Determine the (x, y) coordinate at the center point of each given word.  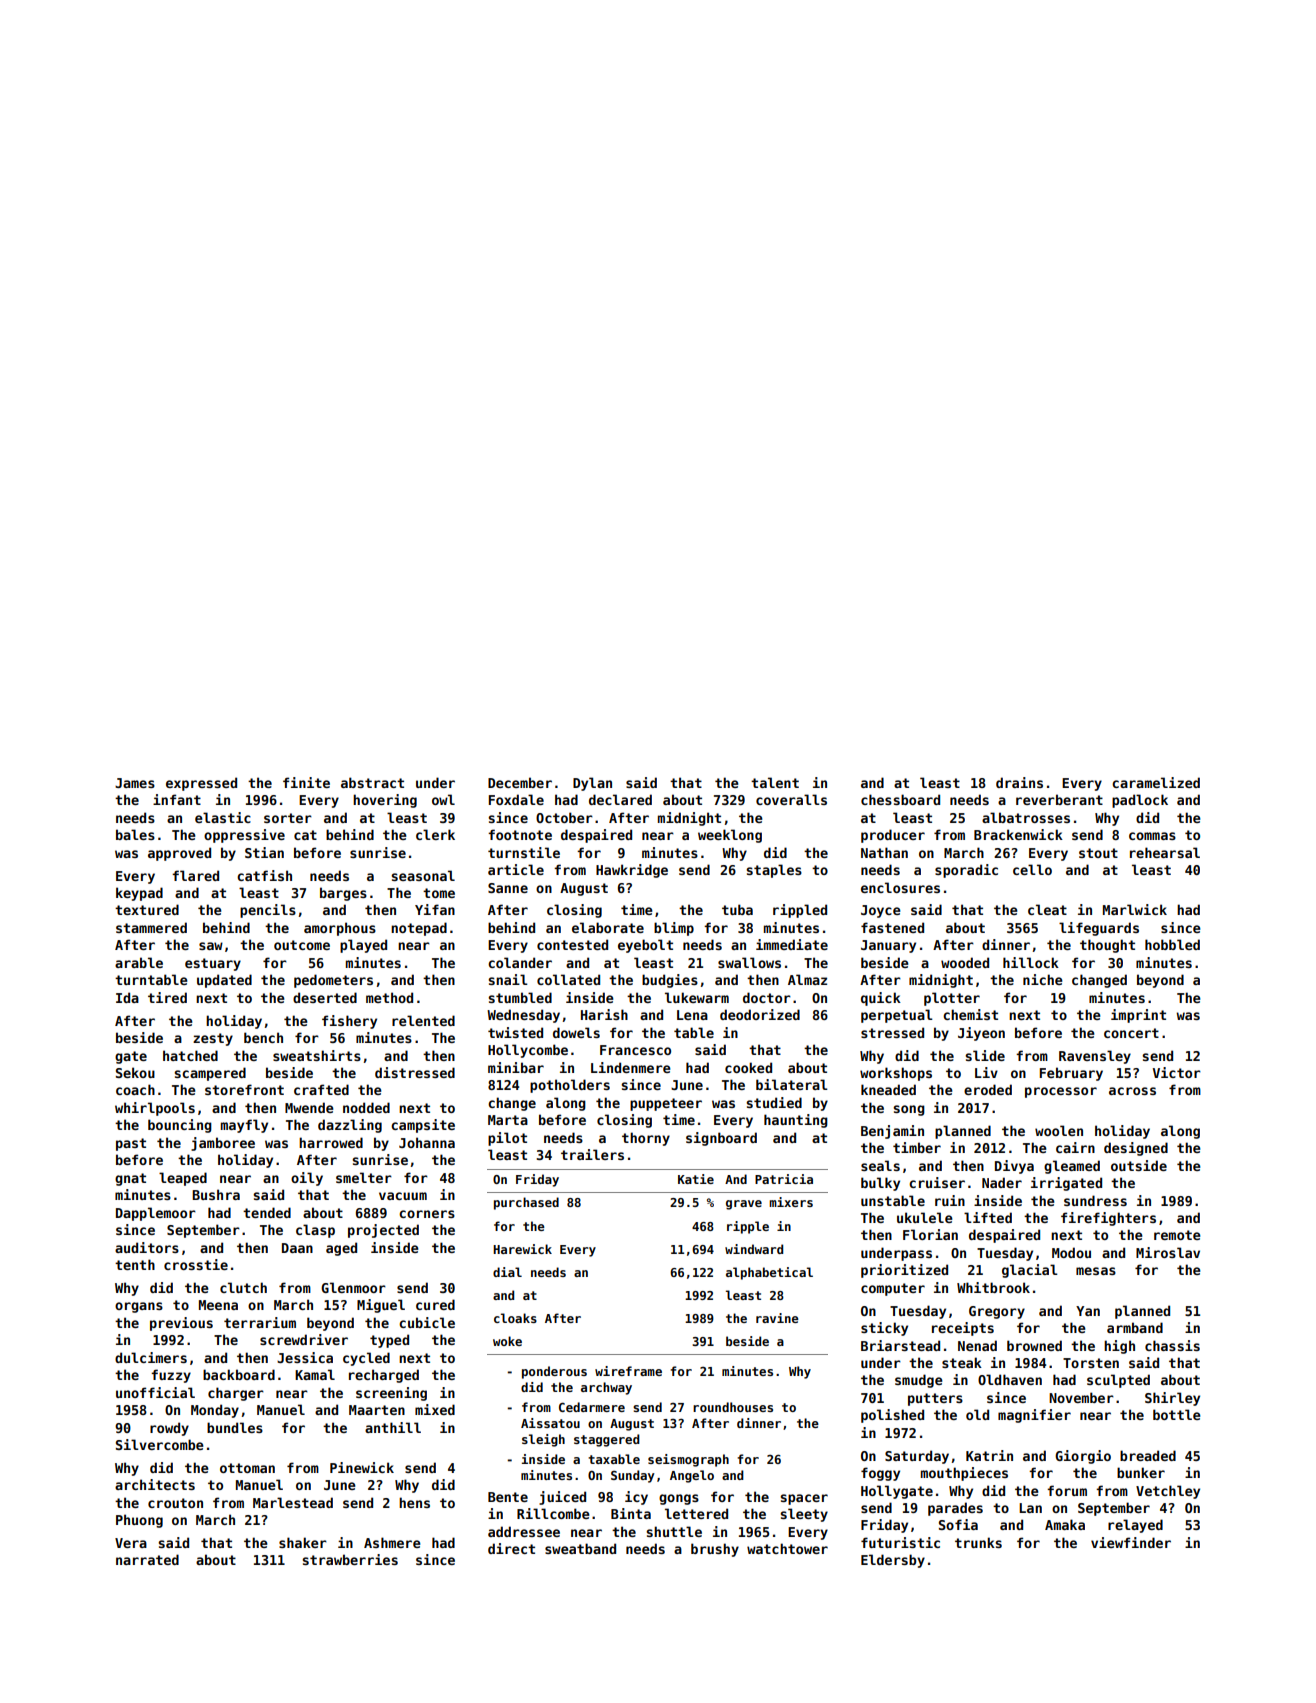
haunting (796, 1121)
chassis (1172, 1345)
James (135, 783)
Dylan (592, 784)
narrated (147, 1559)
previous (181, 1324)
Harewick (522, 1249)
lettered (696, 1513)
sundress (1095, 1200)
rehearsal (1165, 852)
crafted (321, 1089)
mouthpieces (964, 1474)
